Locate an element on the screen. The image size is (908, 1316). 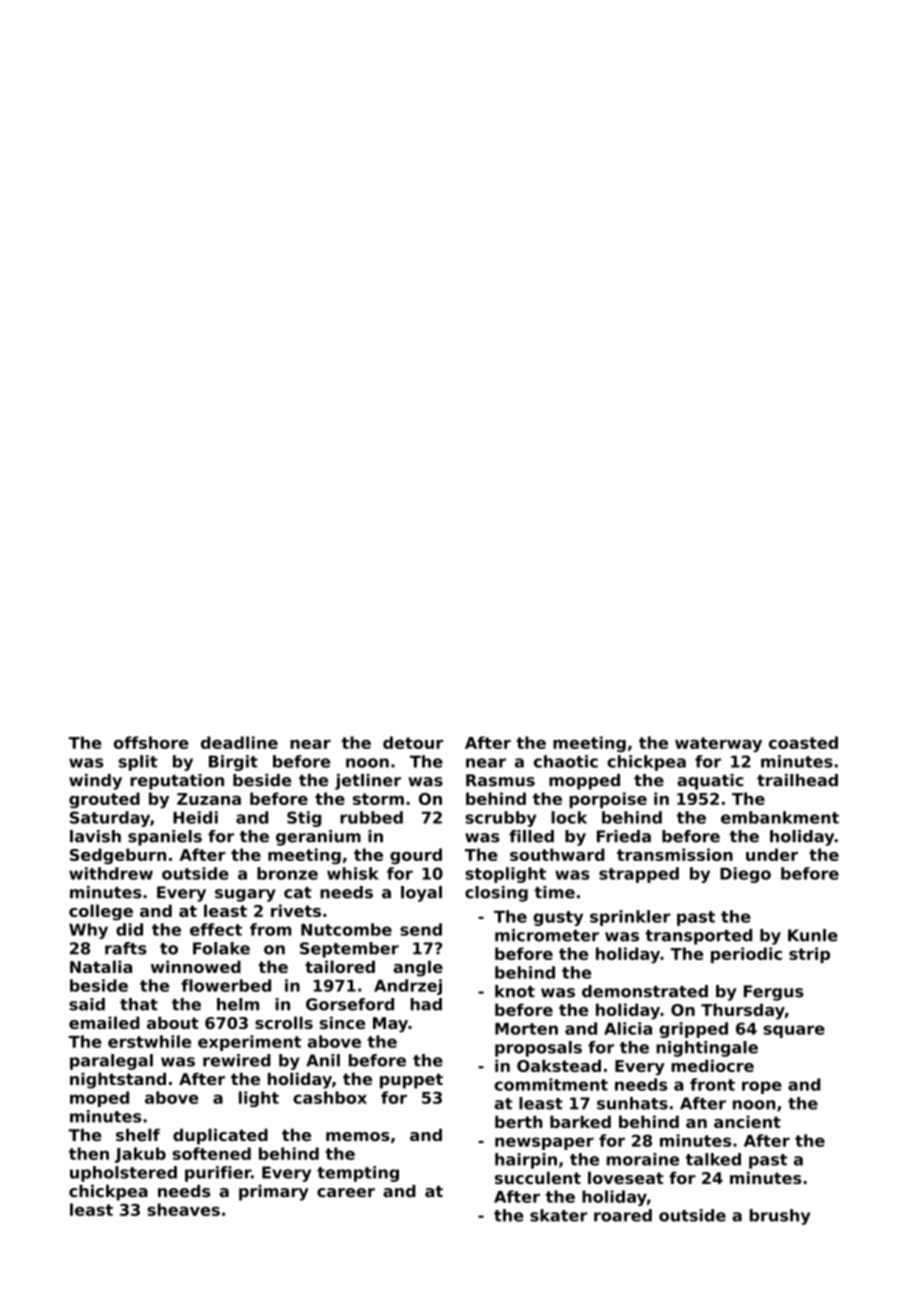
tempting is located at coordinates (358, 1174).
